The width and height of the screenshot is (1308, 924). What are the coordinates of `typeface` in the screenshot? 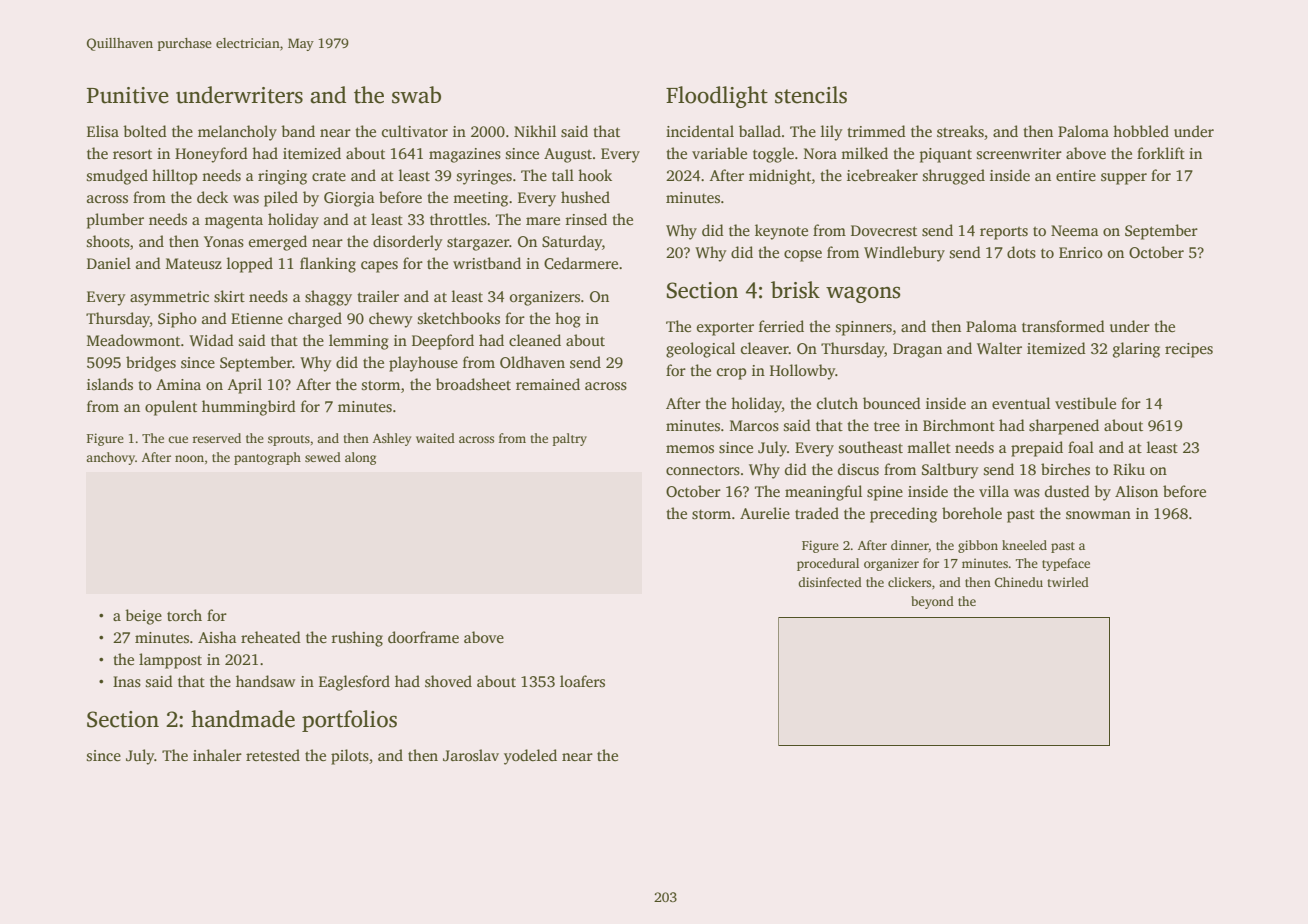 It's located at (1066, 564).
